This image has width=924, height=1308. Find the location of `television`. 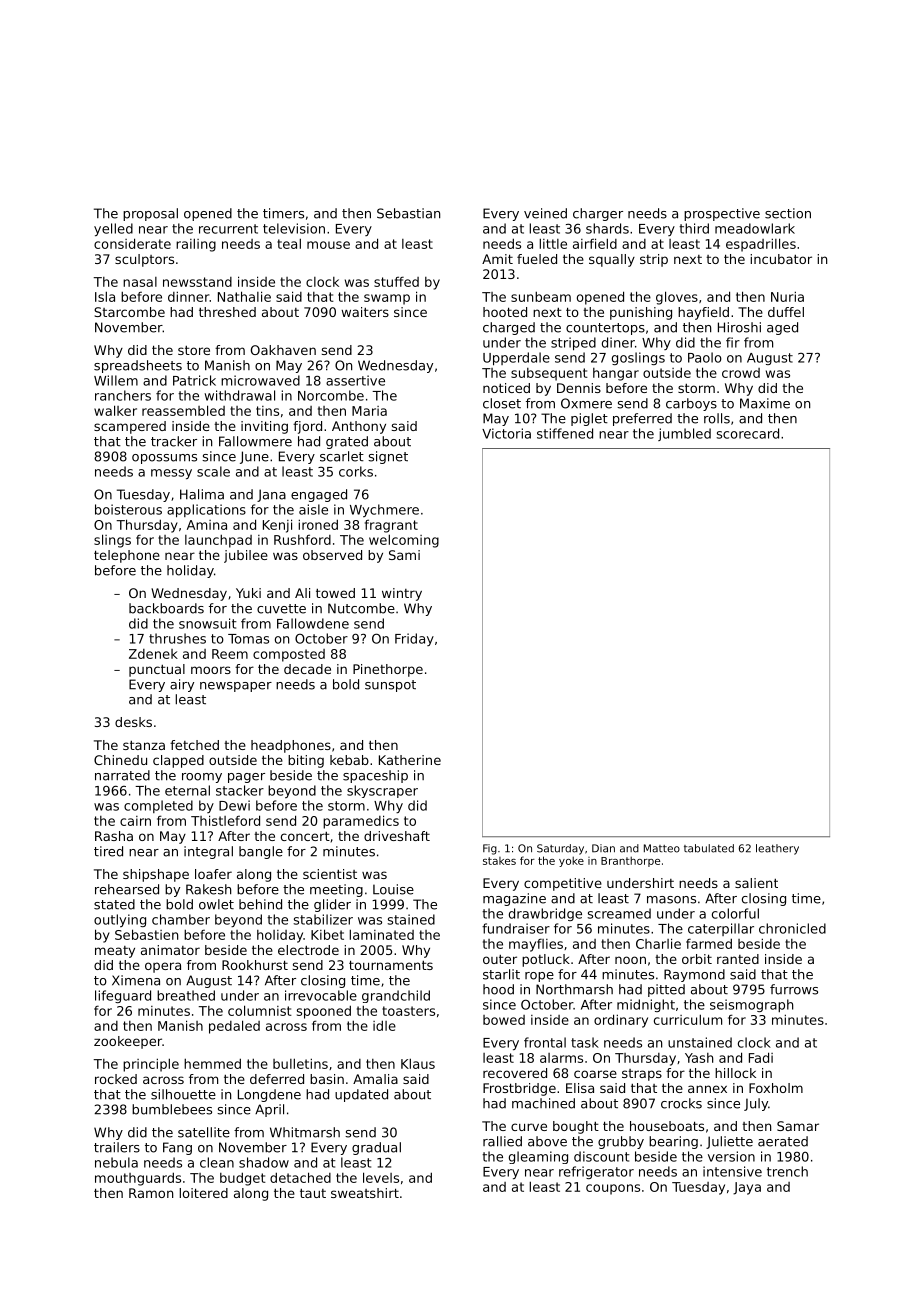

television is located at coordinates (294, 228).
